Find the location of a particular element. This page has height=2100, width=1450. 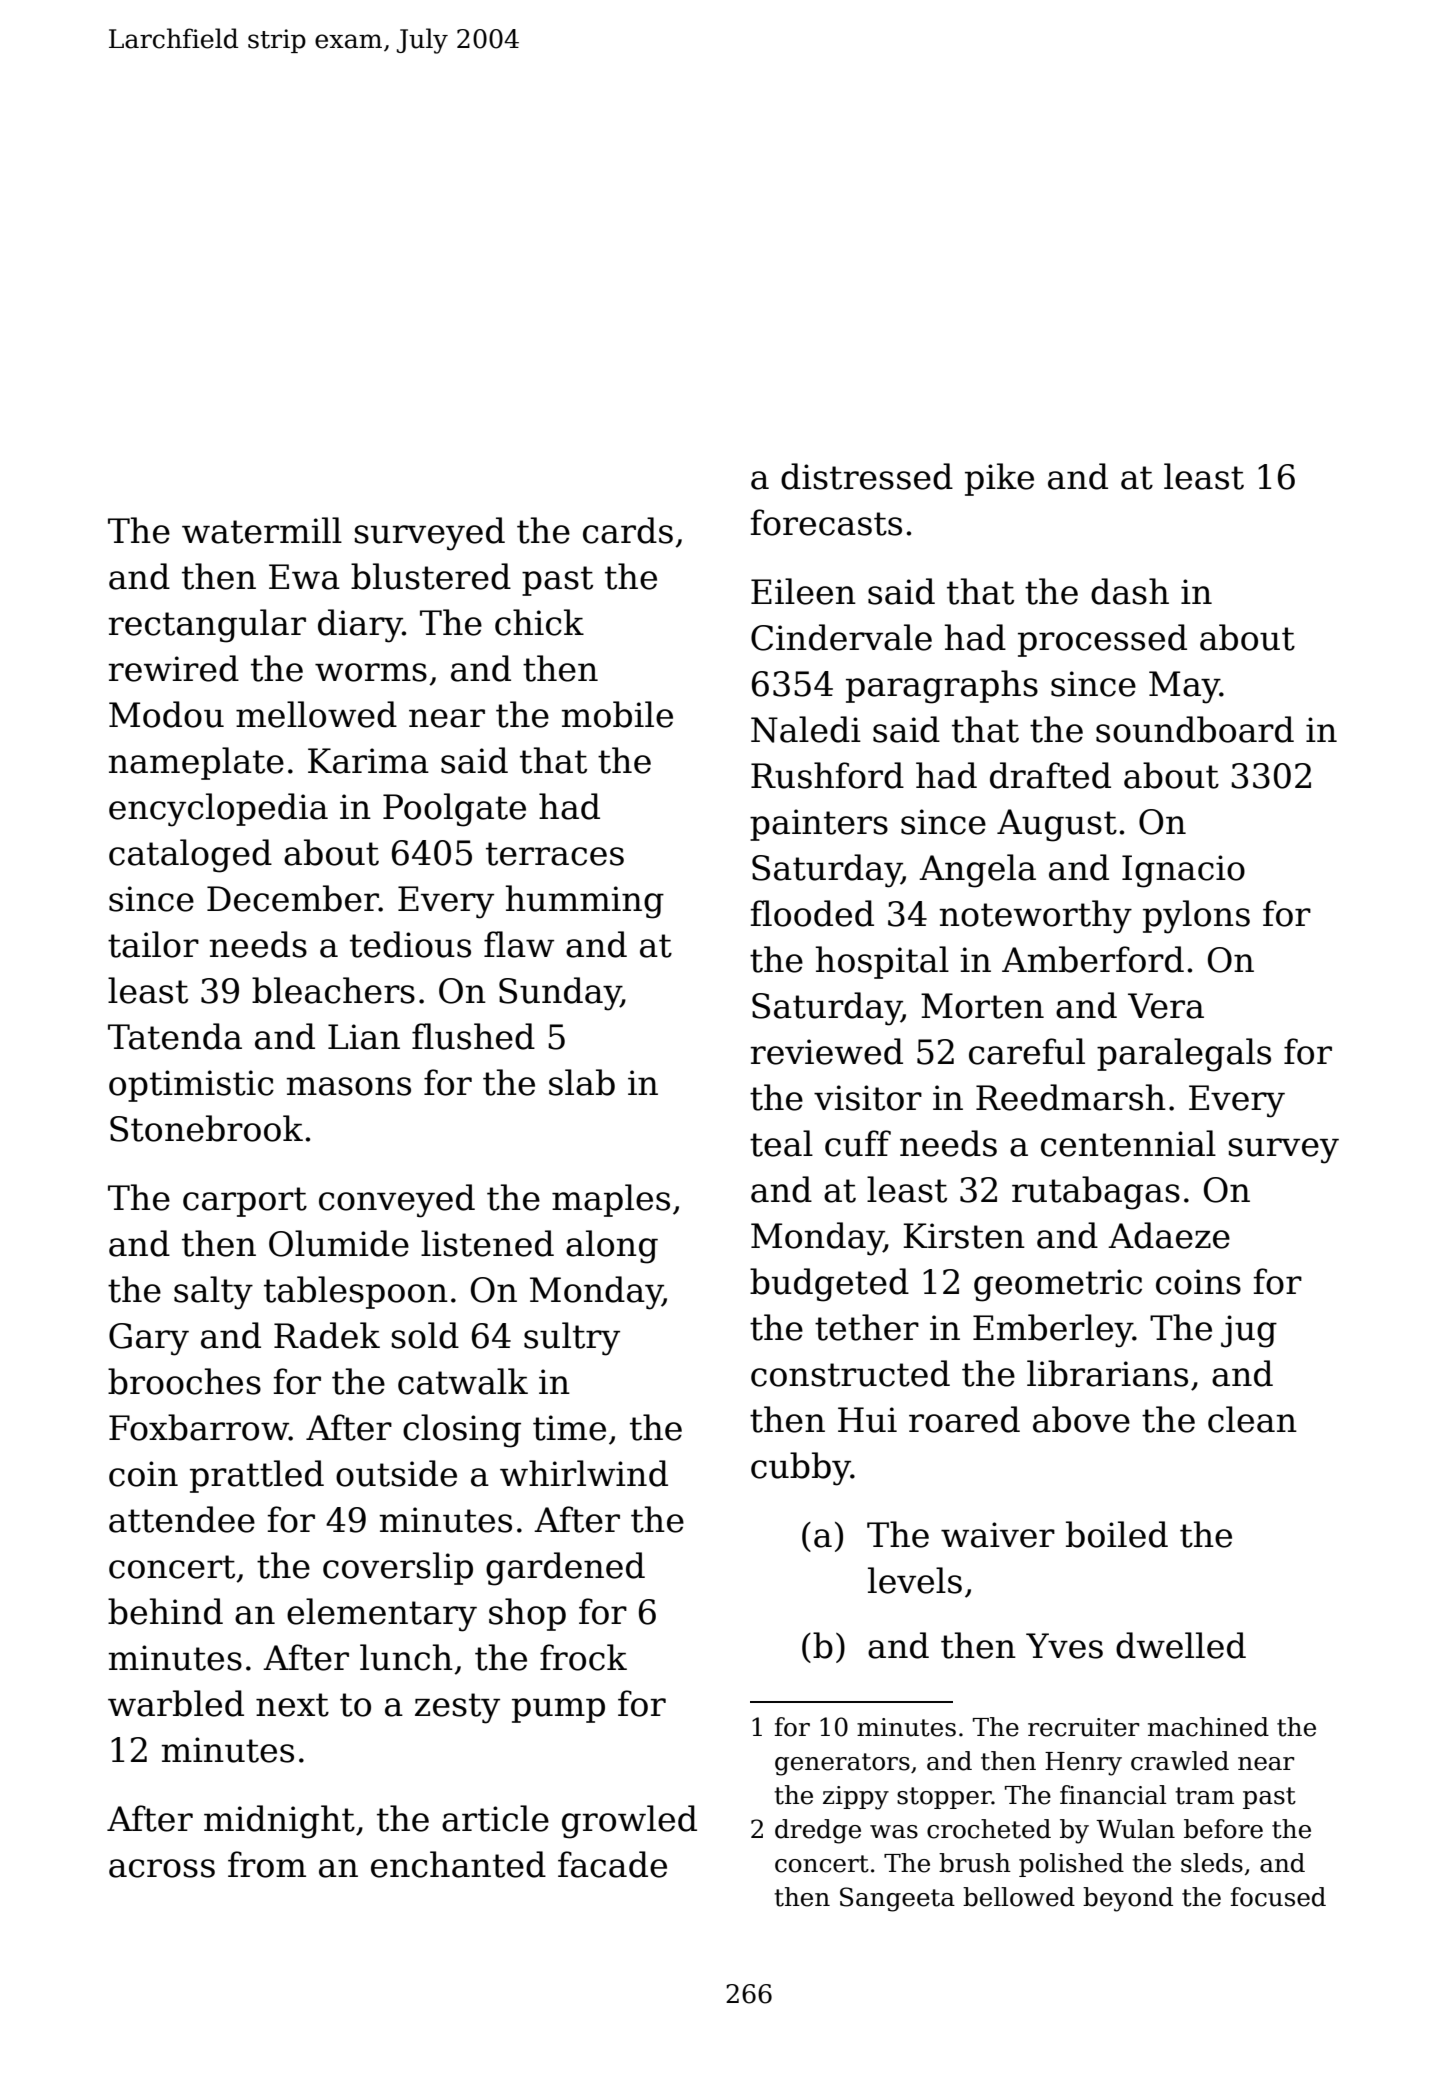

soundboard is located at coordinates (1195, 729).
